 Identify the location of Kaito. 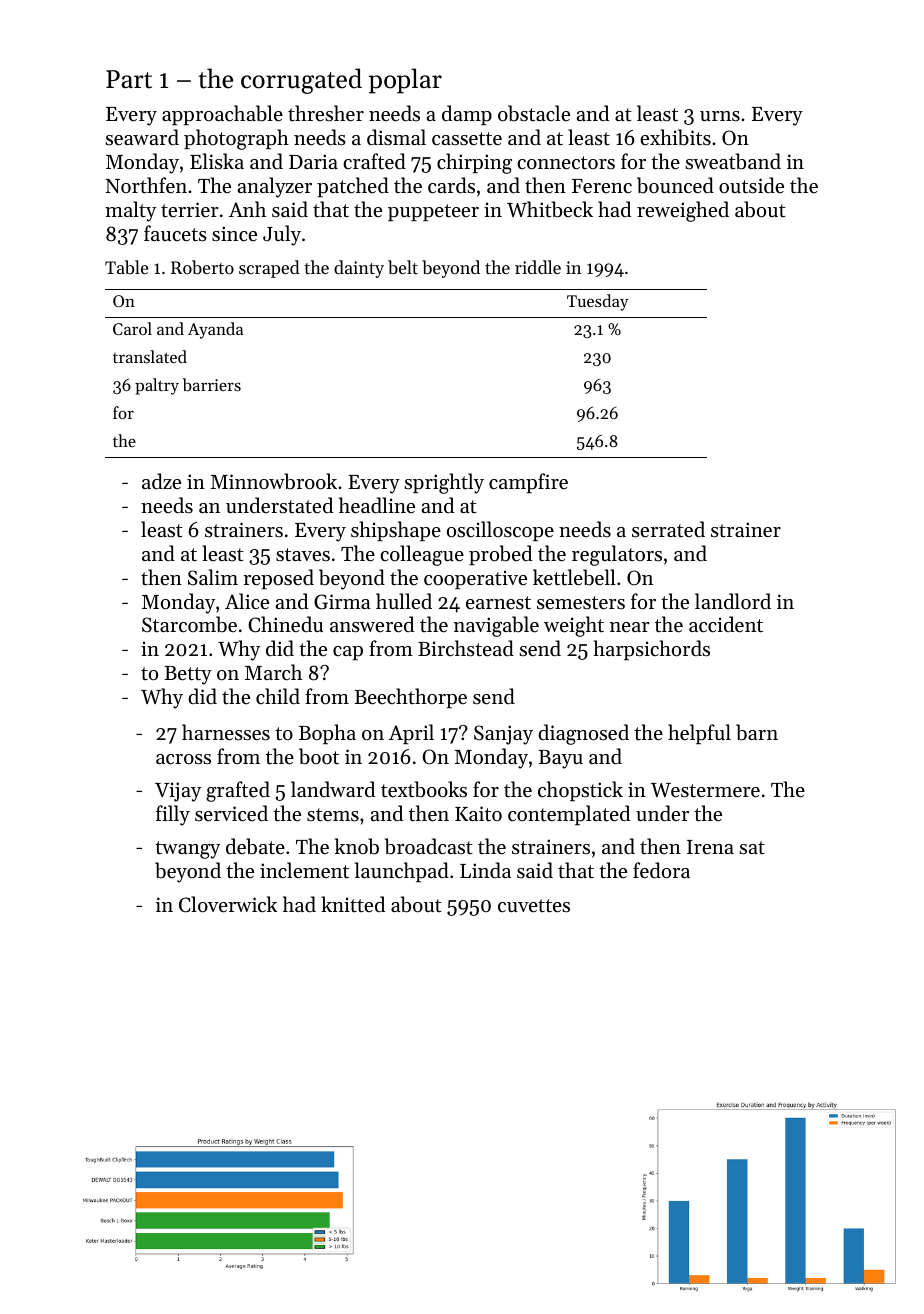
(478, 814).
